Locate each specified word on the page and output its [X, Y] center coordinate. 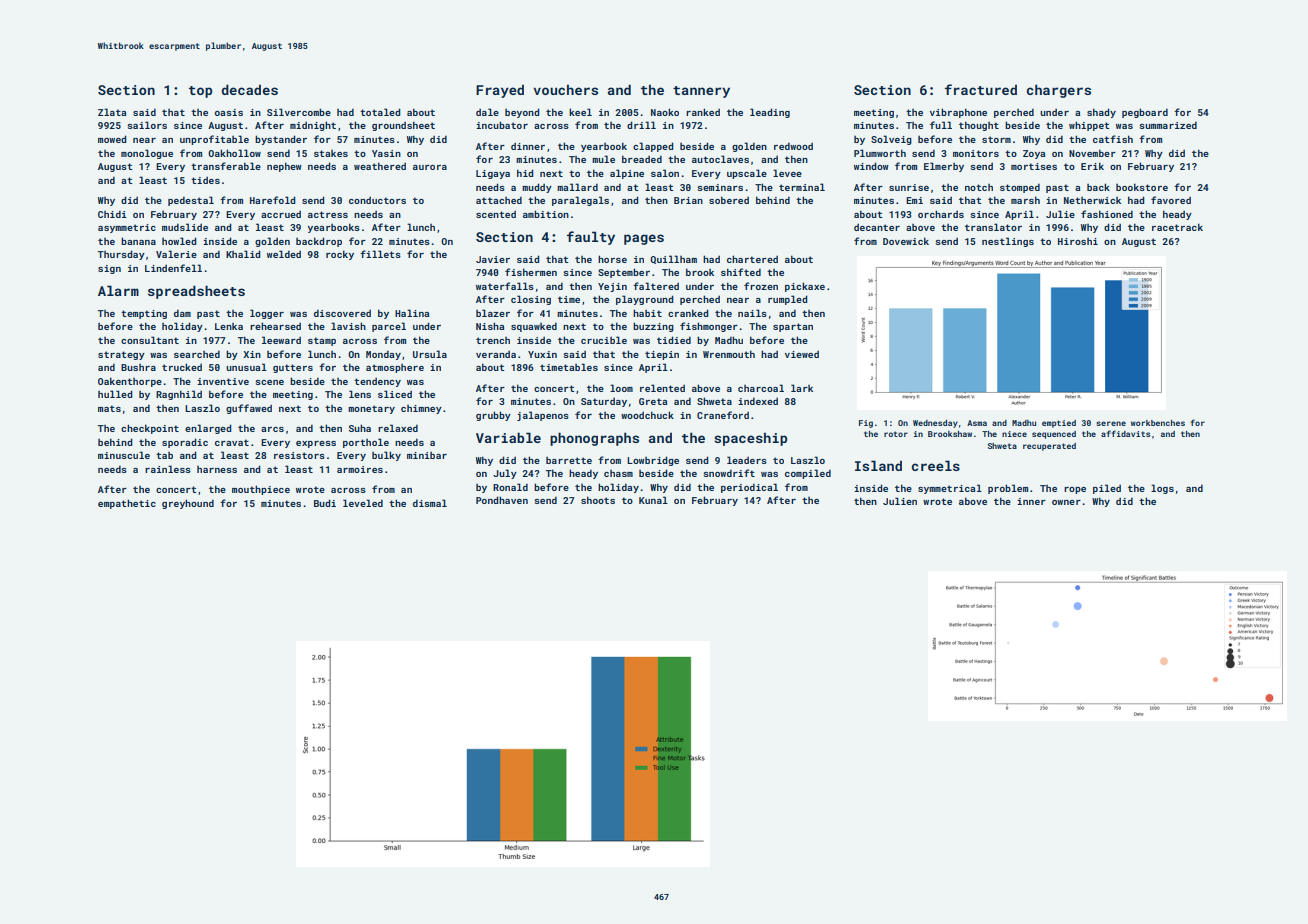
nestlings [1008, 242]
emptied [1059, 424]
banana [138, 241]
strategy [121, 355]
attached [499, 200]
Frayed [500, 91]
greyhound [188, 504]
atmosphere [395, 368]
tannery [701, 92]
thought [979, 126]
